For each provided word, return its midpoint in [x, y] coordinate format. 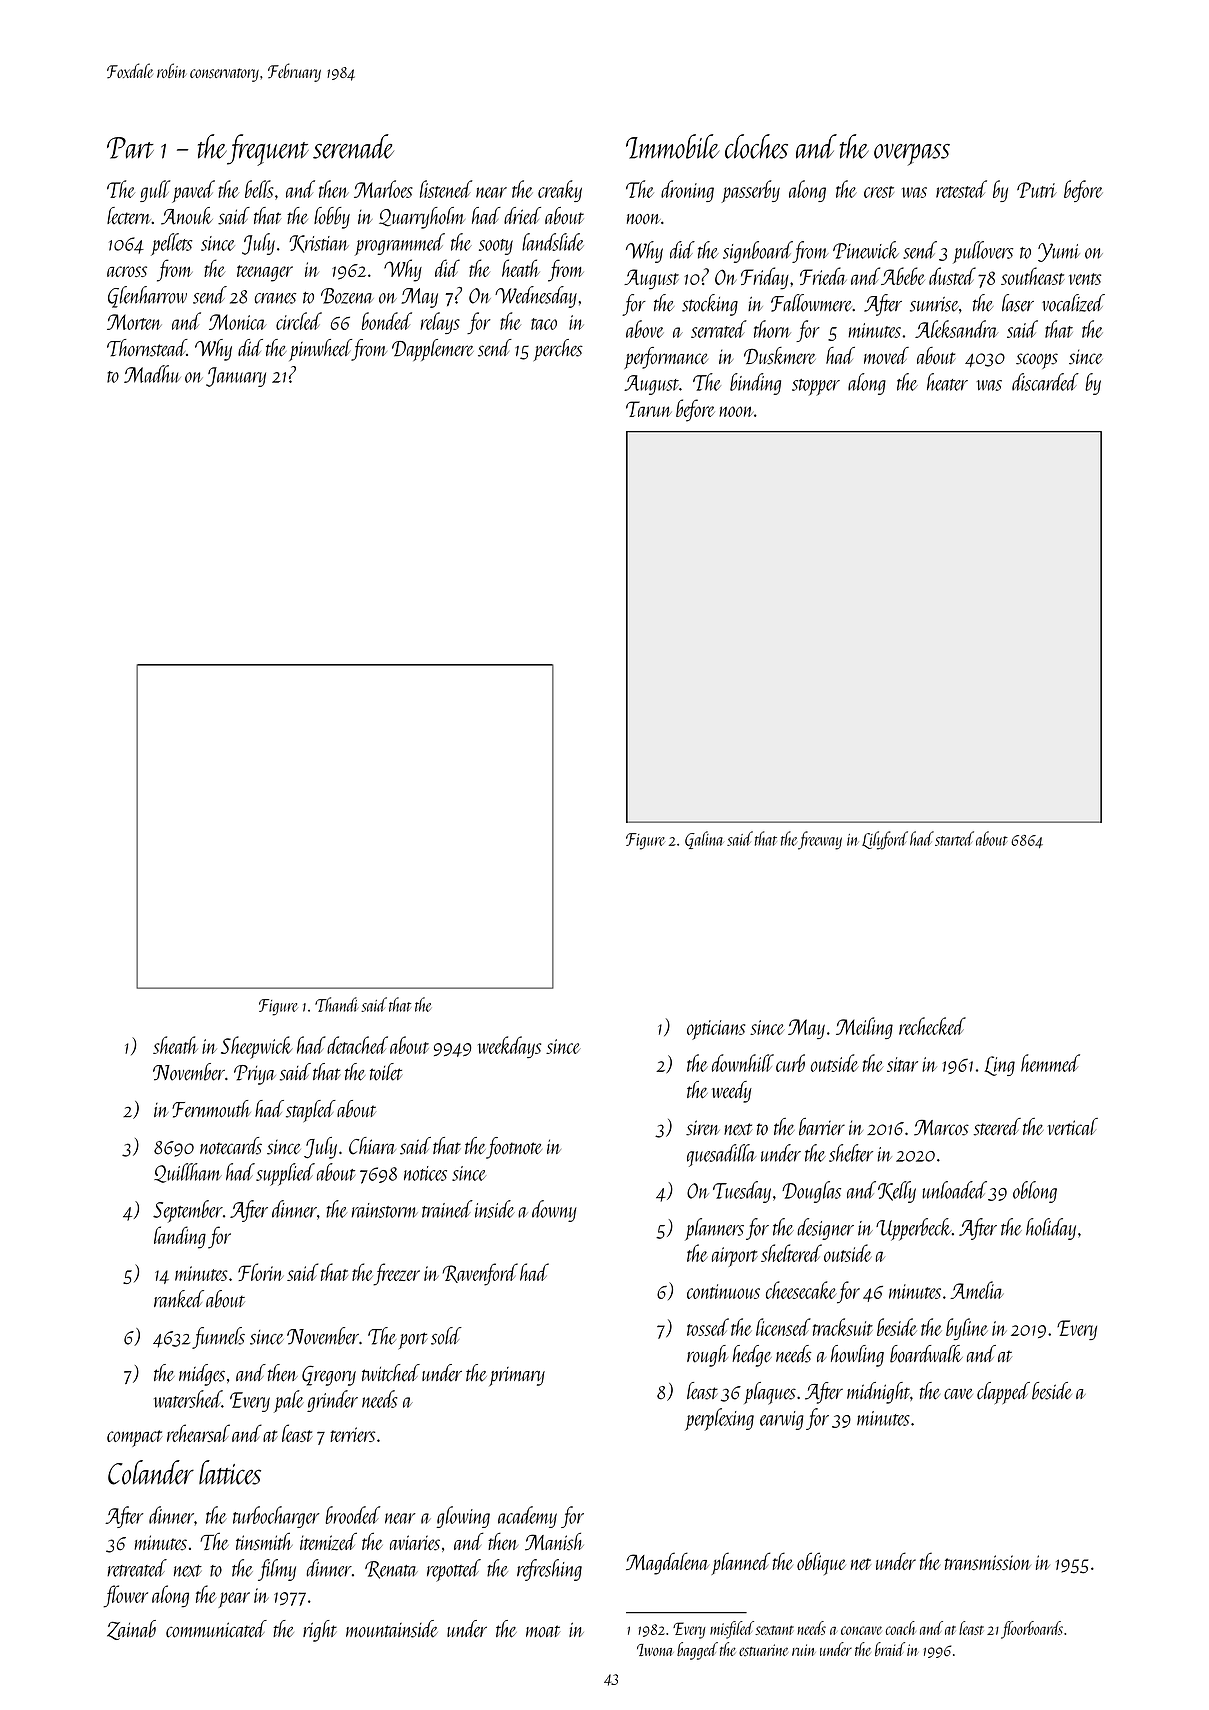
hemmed [1050, 1063]
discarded [1045, 382]
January [236, 377]
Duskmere [780, 356]
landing [180, 1237]
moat [543, 1631]
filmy [277, 1570]
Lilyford [885, 840]
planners [714, 1229]
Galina [704, 840]
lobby [332, 218]
